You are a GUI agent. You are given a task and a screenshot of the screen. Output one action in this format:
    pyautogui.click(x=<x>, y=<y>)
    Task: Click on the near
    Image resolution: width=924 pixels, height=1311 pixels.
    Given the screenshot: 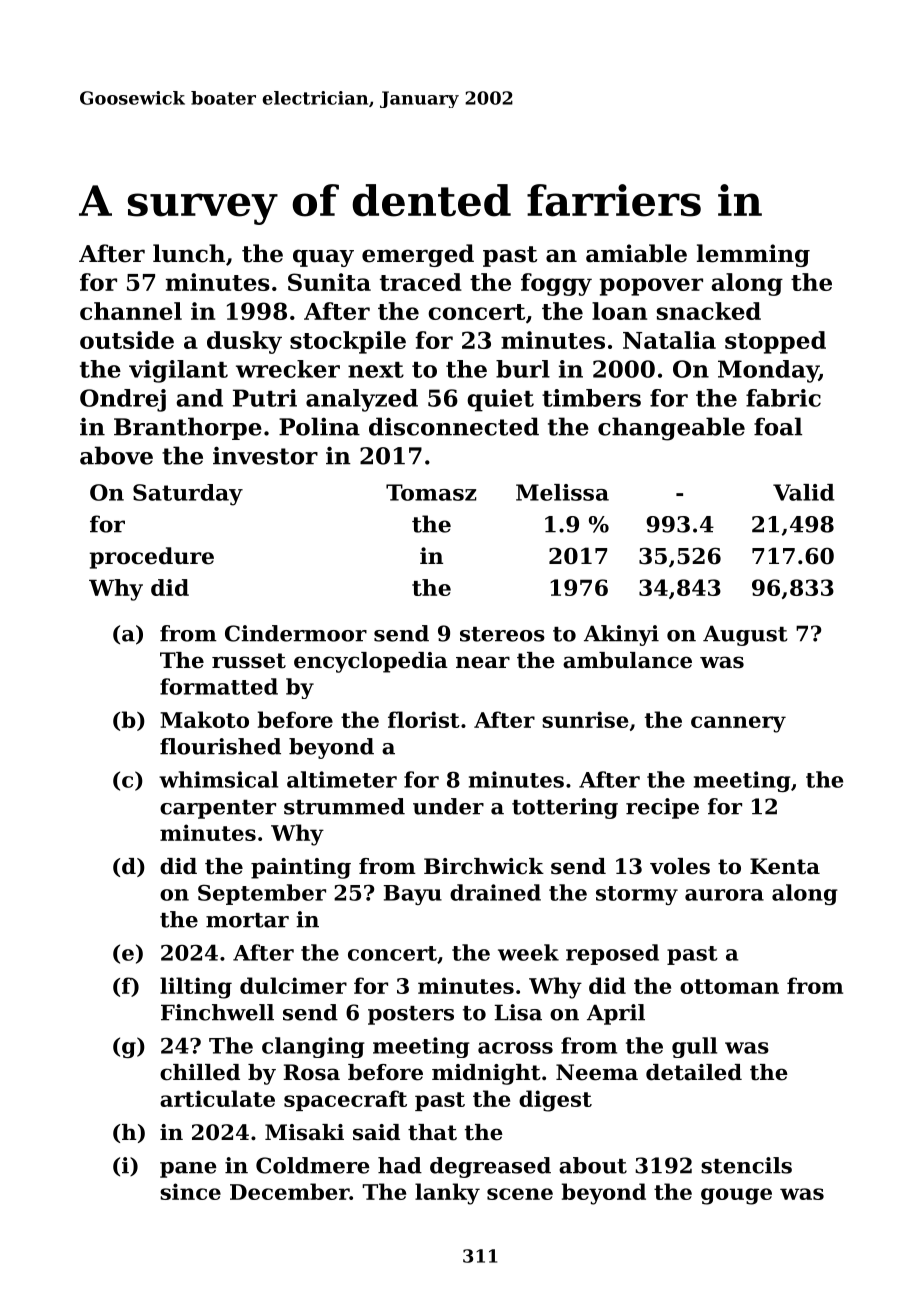 What is the action you would take?
    pyautogui.click(x=483, y=662)
